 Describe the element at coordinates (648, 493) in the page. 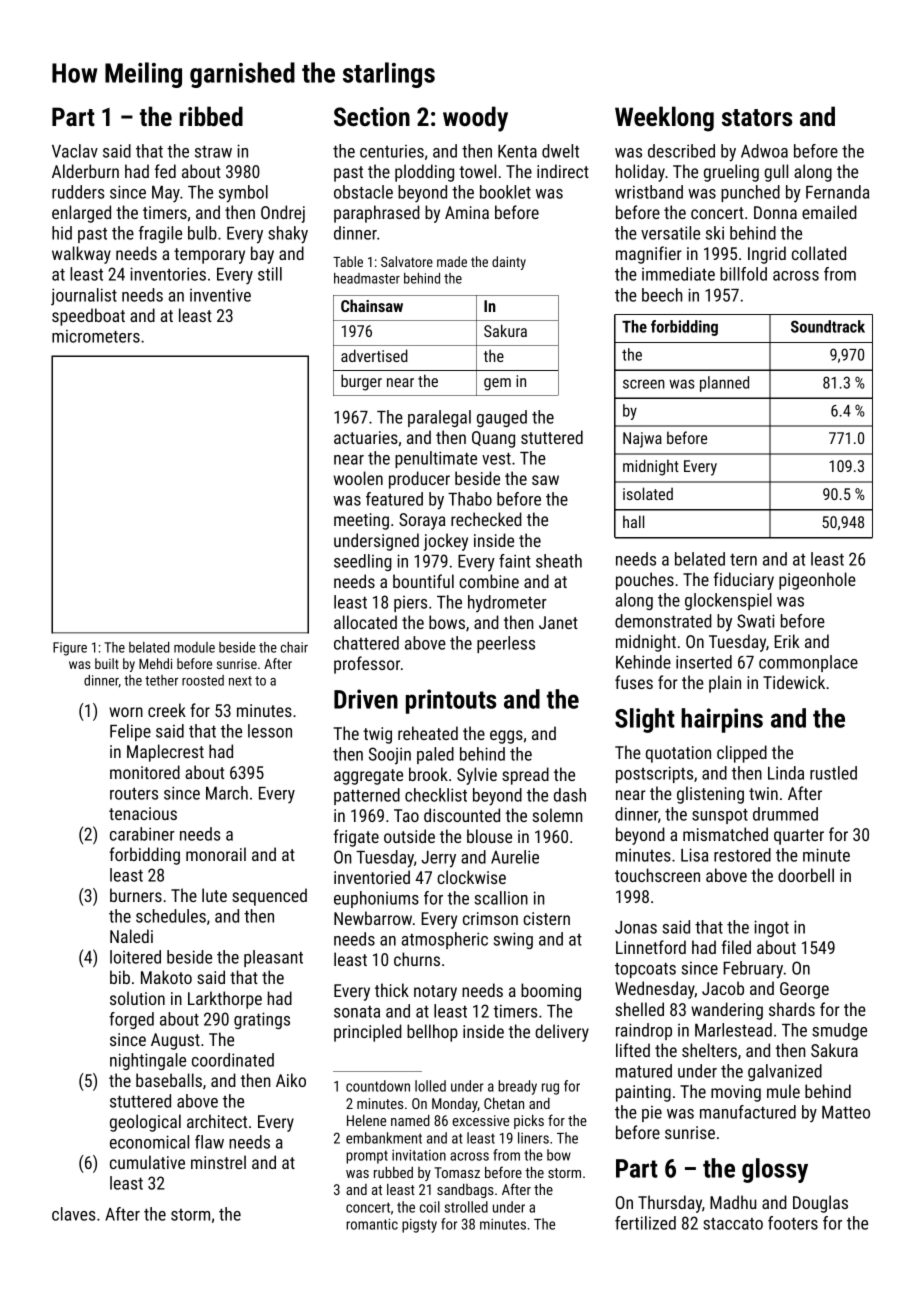

I see `isolated` at that location.
